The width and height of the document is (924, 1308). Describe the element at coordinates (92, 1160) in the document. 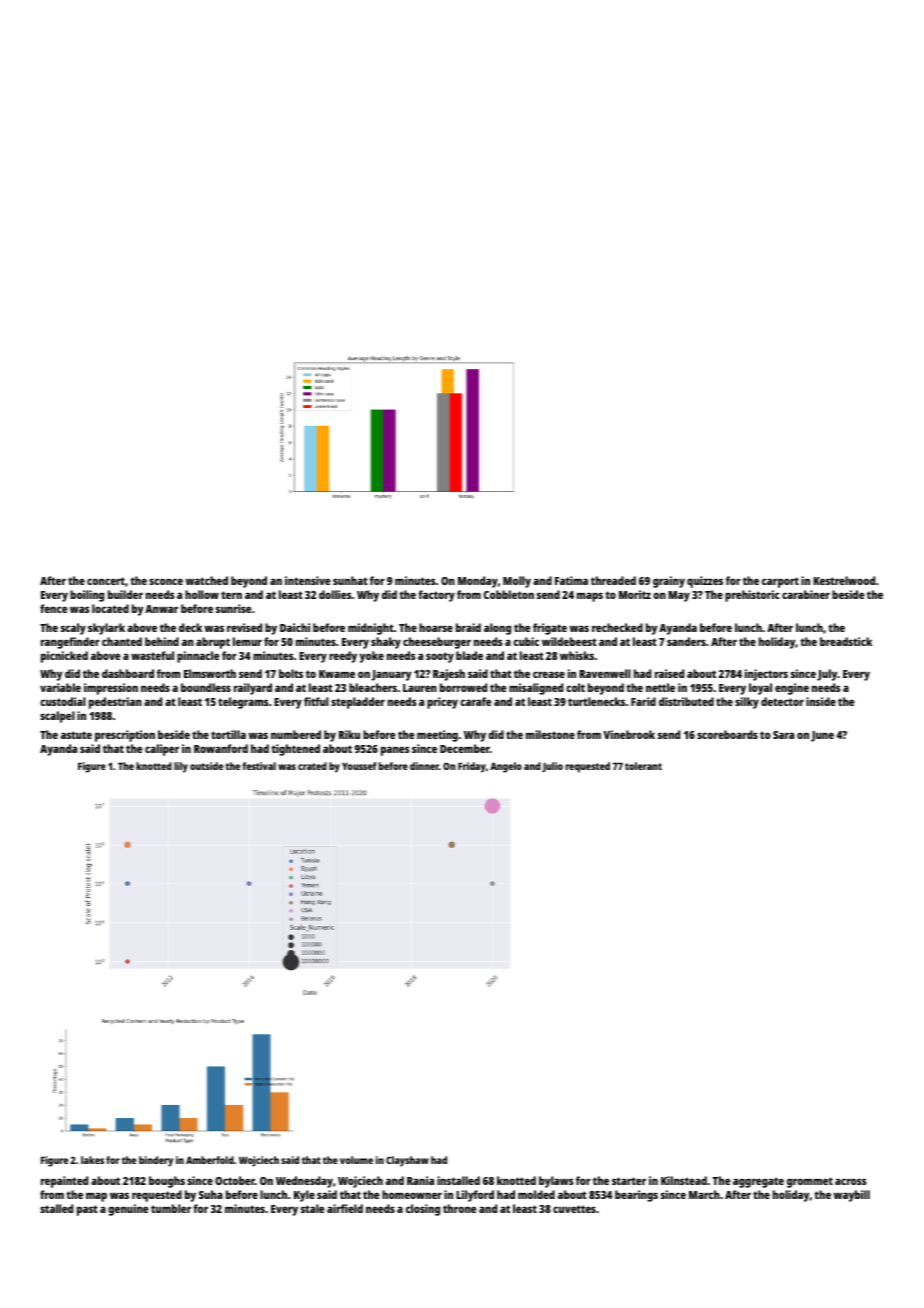

I see `lakes` at that location.
